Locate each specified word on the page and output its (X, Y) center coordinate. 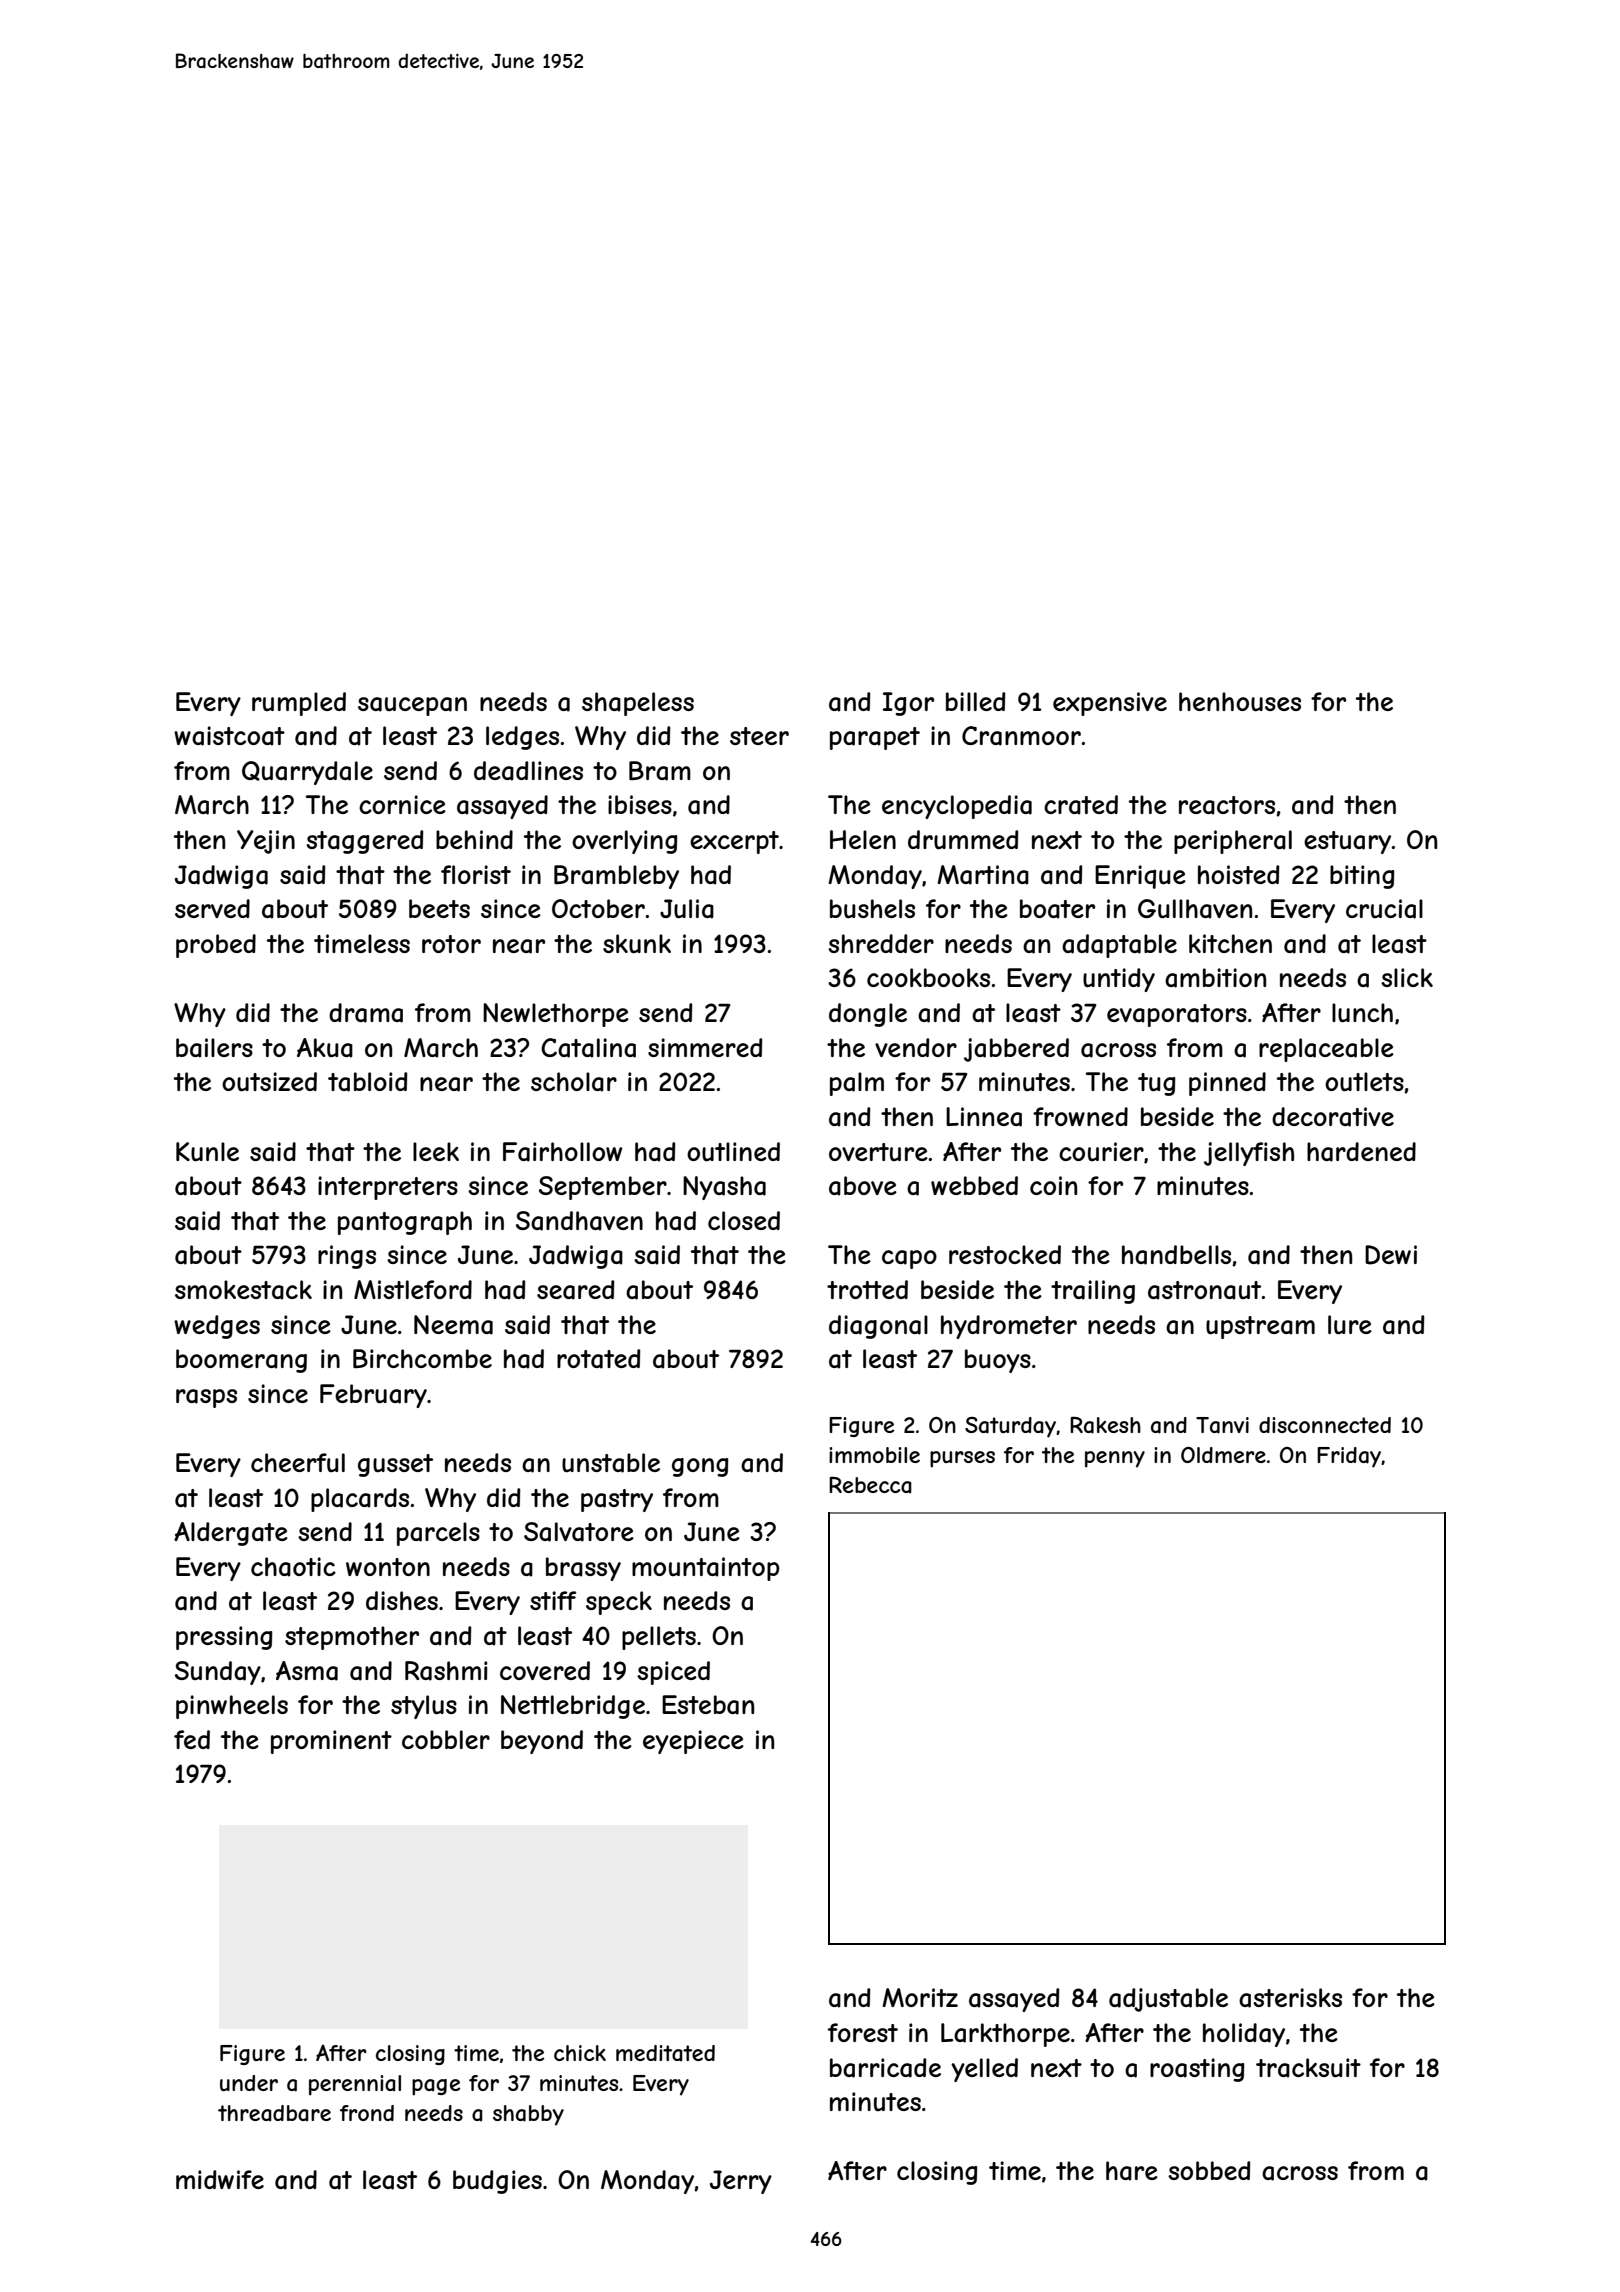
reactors (1227, 805)
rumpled (299, 704)
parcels (438, 1534)
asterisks (1290, 1998)
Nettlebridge (573, 1707)
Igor (908, 704)
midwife (220, 2179)
